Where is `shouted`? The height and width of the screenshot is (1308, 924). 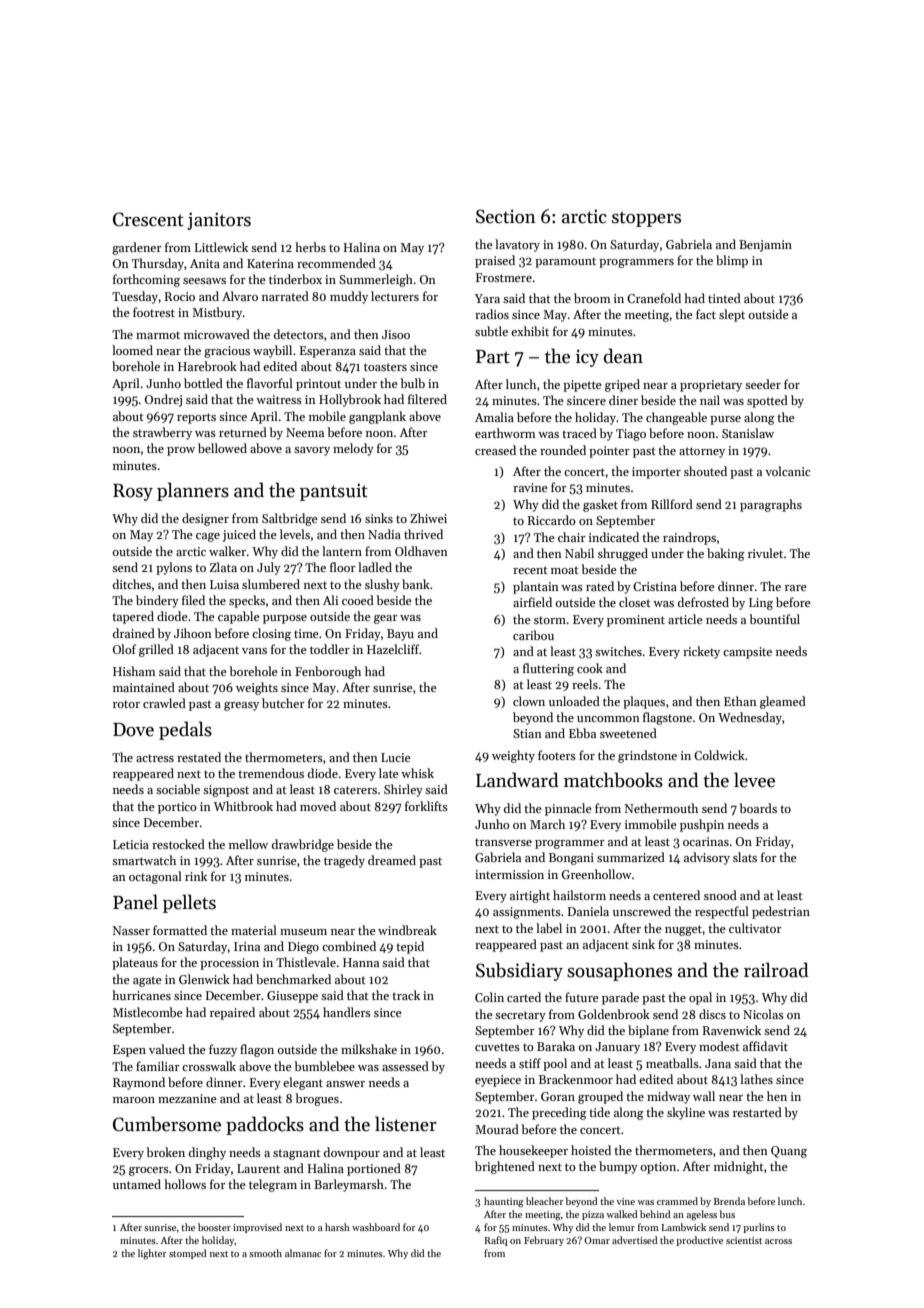
shouted is located at coordinates (705, 471).
